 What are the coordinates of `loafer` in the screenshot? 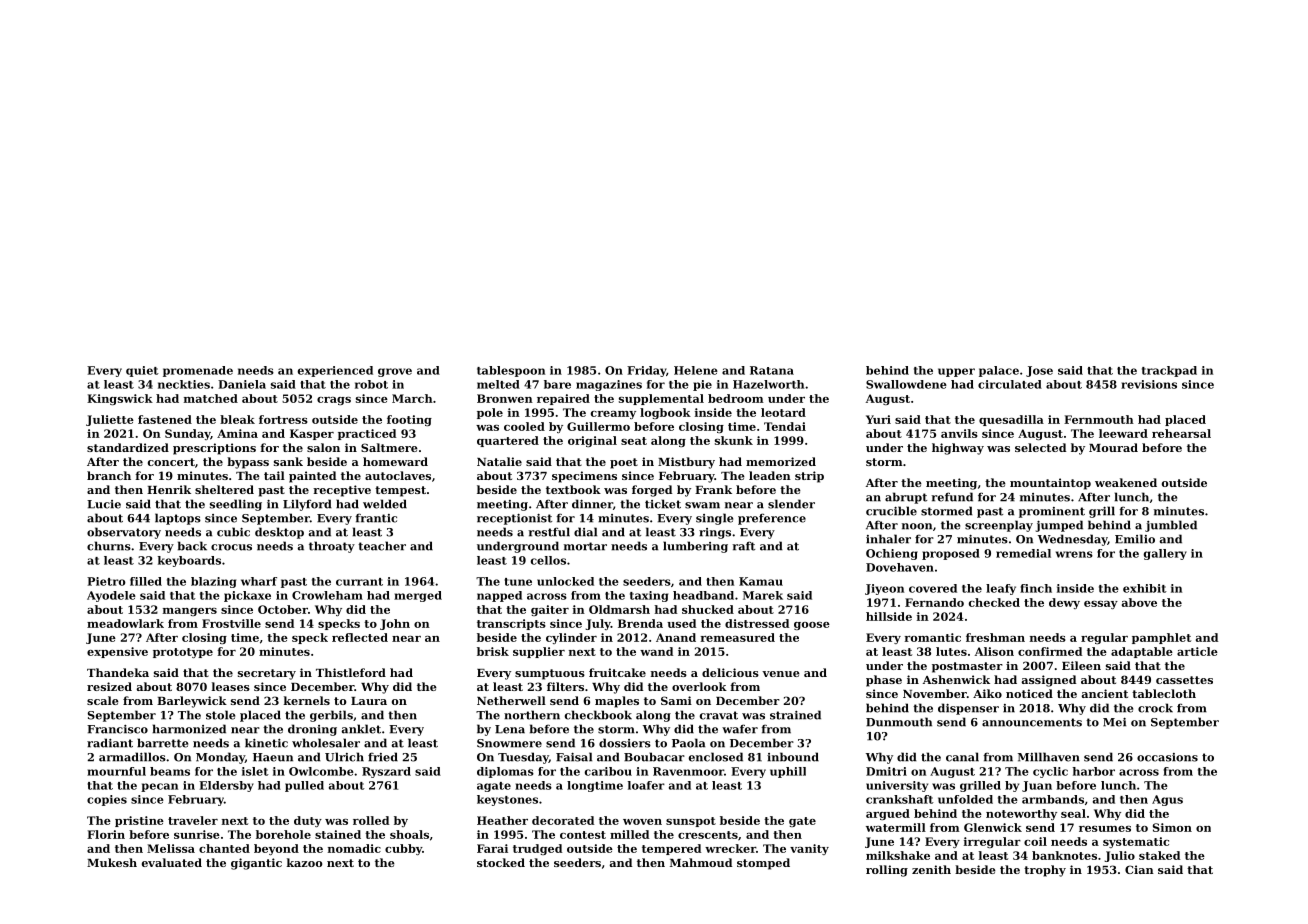 It's located at (646, 785).
